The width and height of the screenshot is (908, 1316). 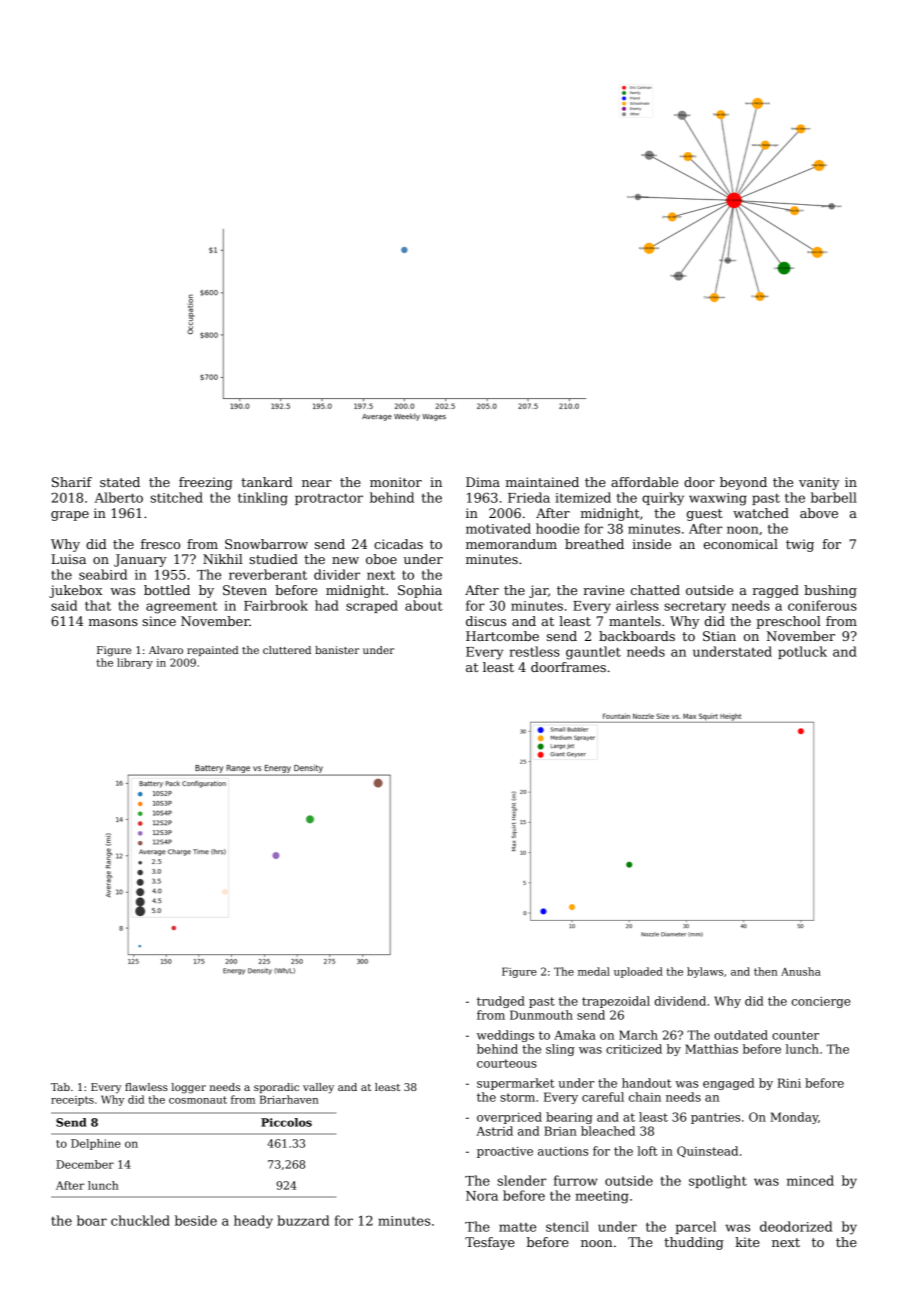 I want to click on banister, so click(x=337, y=650).
